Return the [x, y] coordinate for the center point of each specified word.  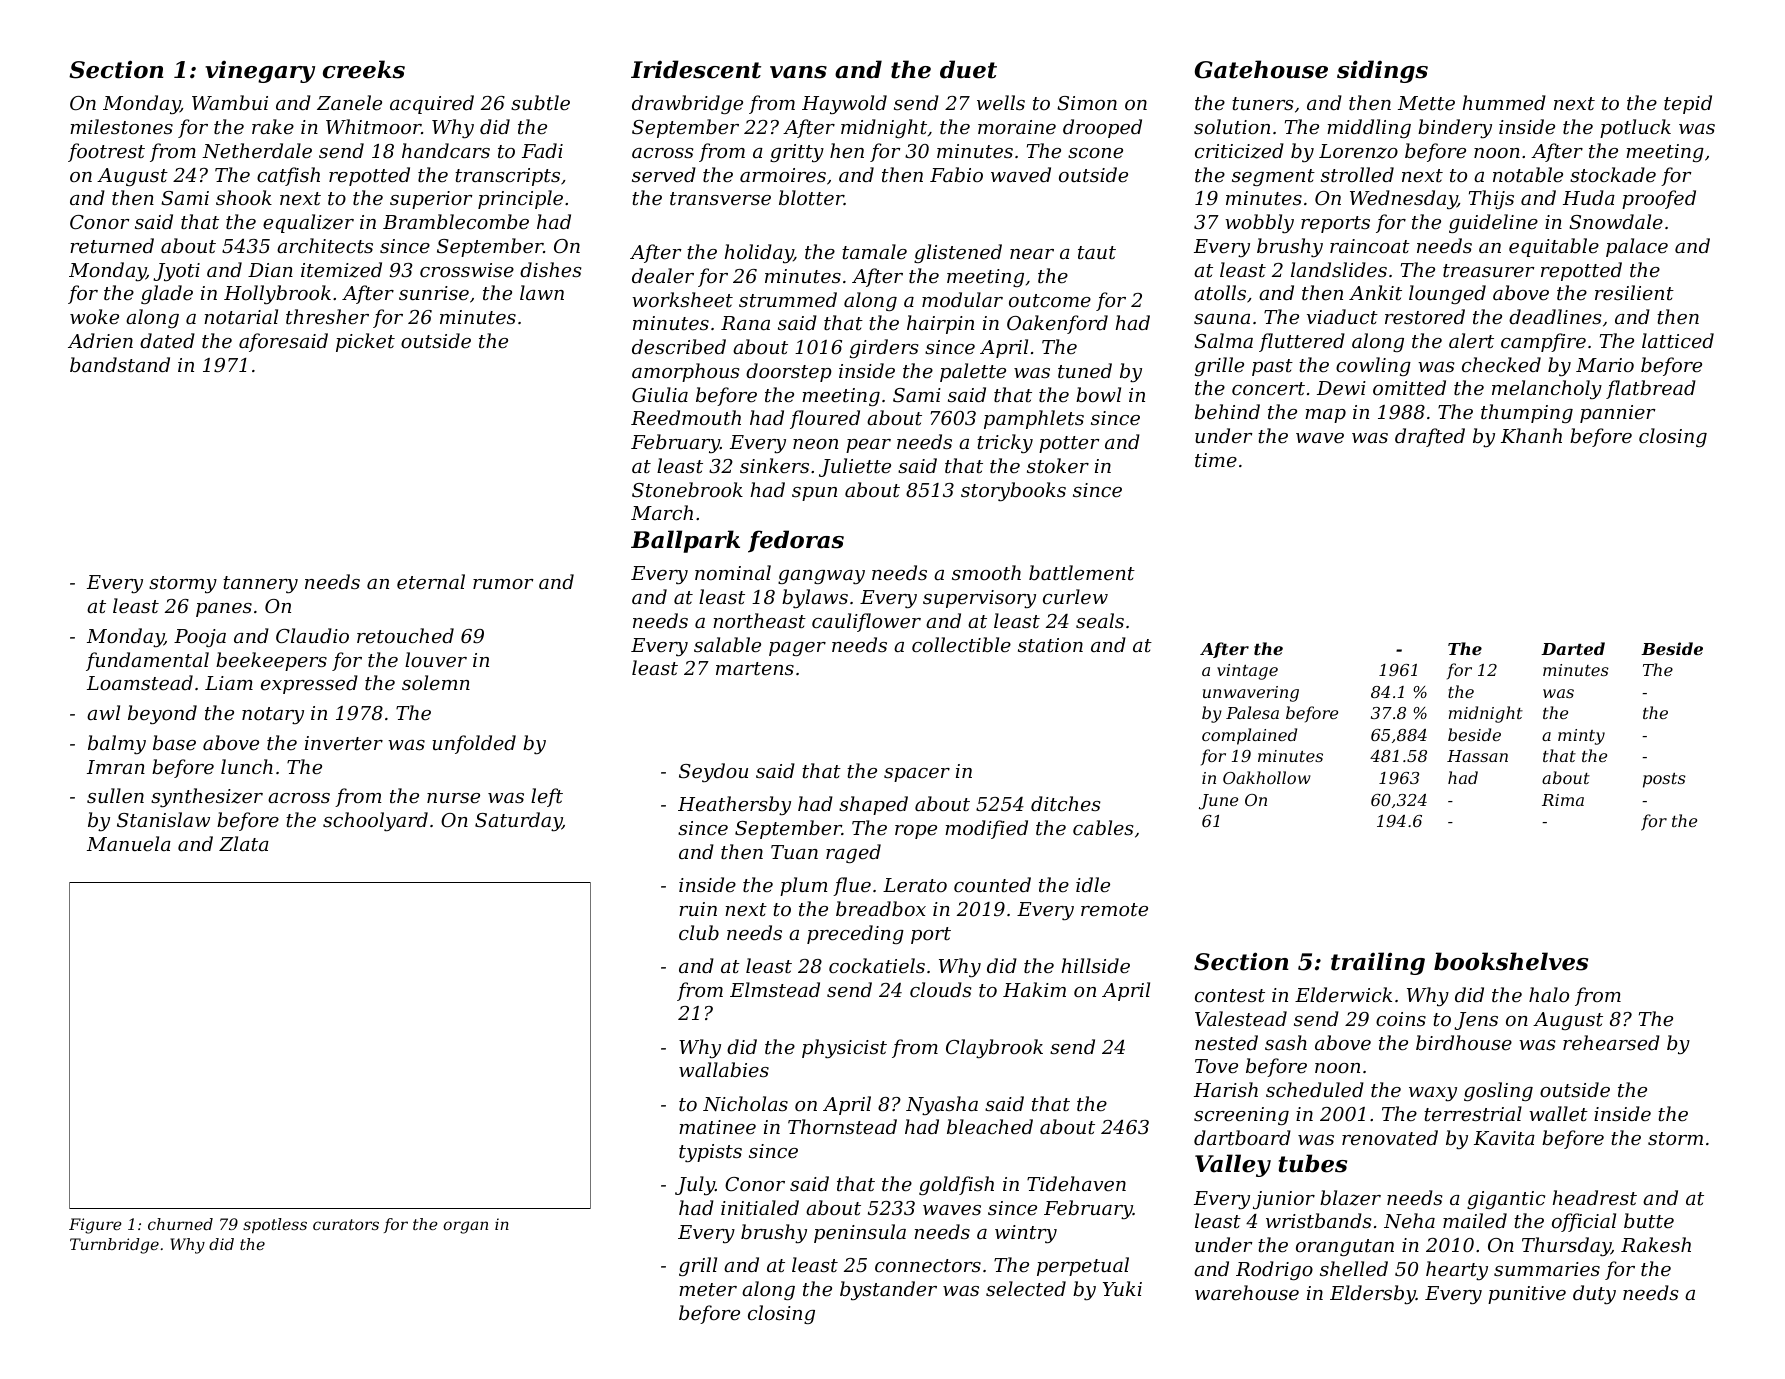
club [699, 932]
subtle [540, 102]
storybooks [1013, 491]
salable [727, 644]
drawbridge [687, 104]
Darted [1573, 648]
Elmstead [775, 989]
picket [365, 342]
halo [1549, 994]
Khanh [1531, 435]
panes [224, 610]
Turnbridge [114, 1246]
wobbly [1259, 223]
